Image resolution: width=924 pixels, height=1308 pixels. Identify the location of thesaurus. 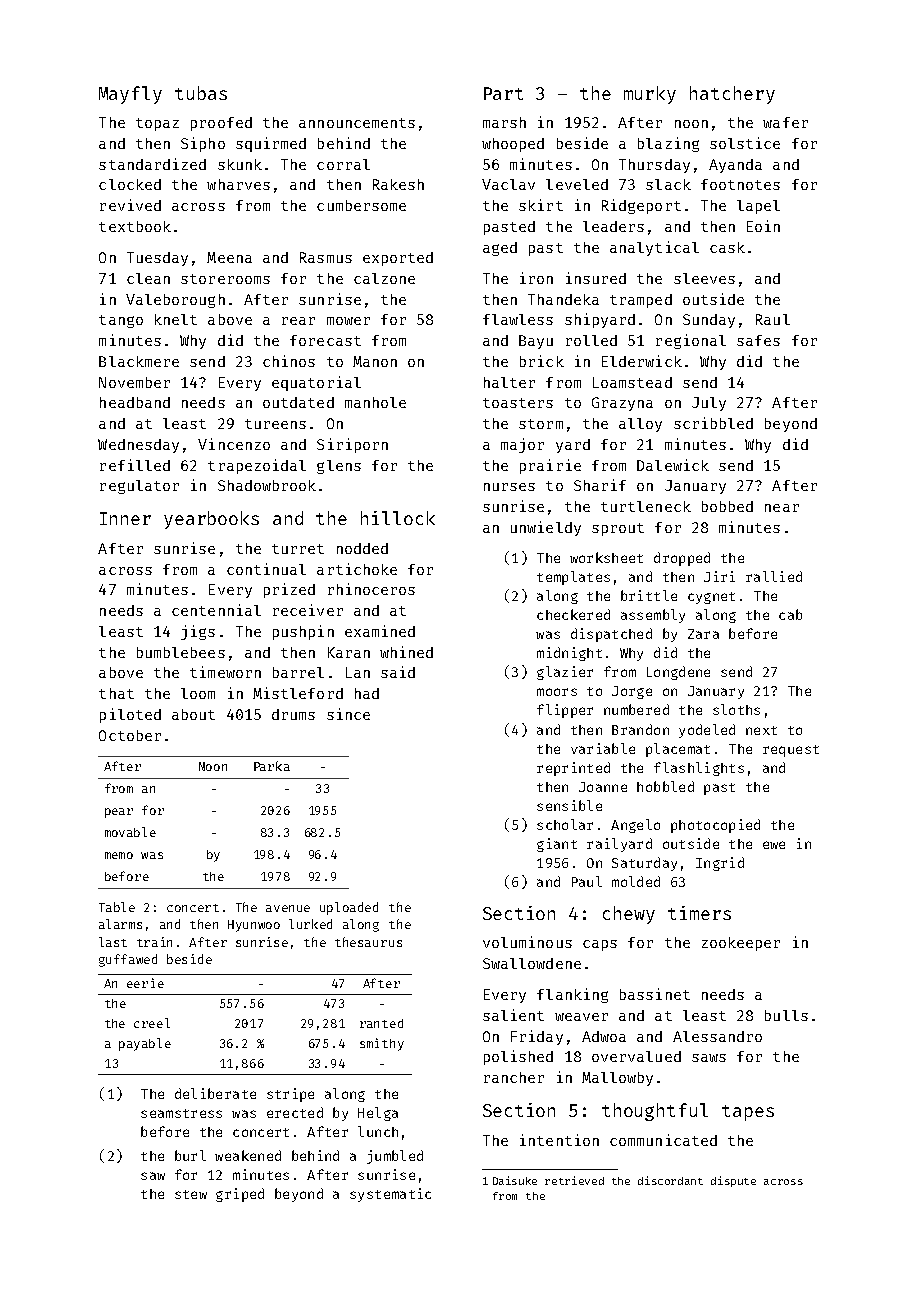
(368, 942).
